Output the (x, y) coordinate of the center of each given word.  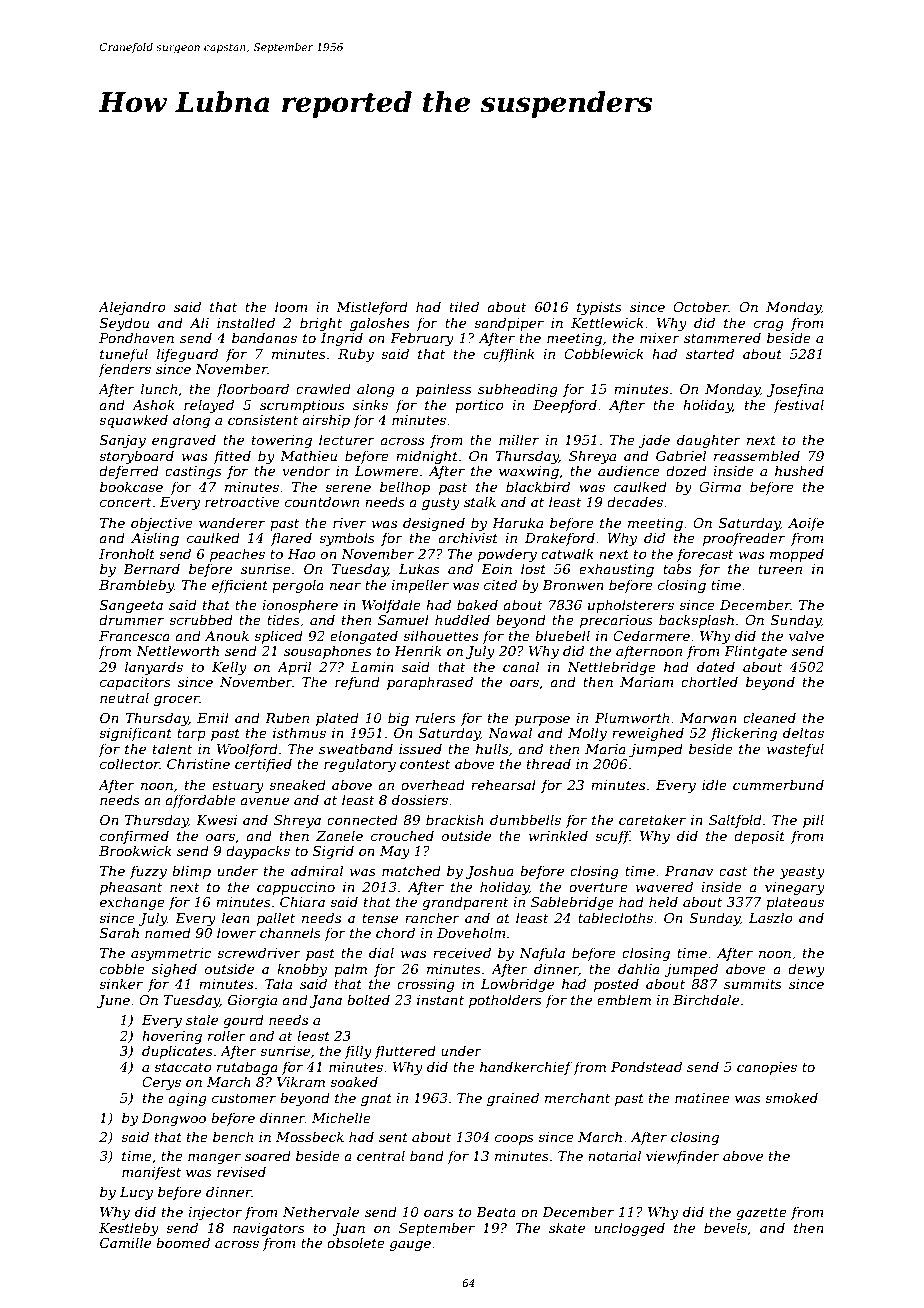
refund (357, 683)
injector (215, 1213)
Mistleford (372, 308)
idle (714, 784)
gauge (410, 1245)
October (701, 306)
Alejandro (132, 308)
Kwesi (216, 820)
